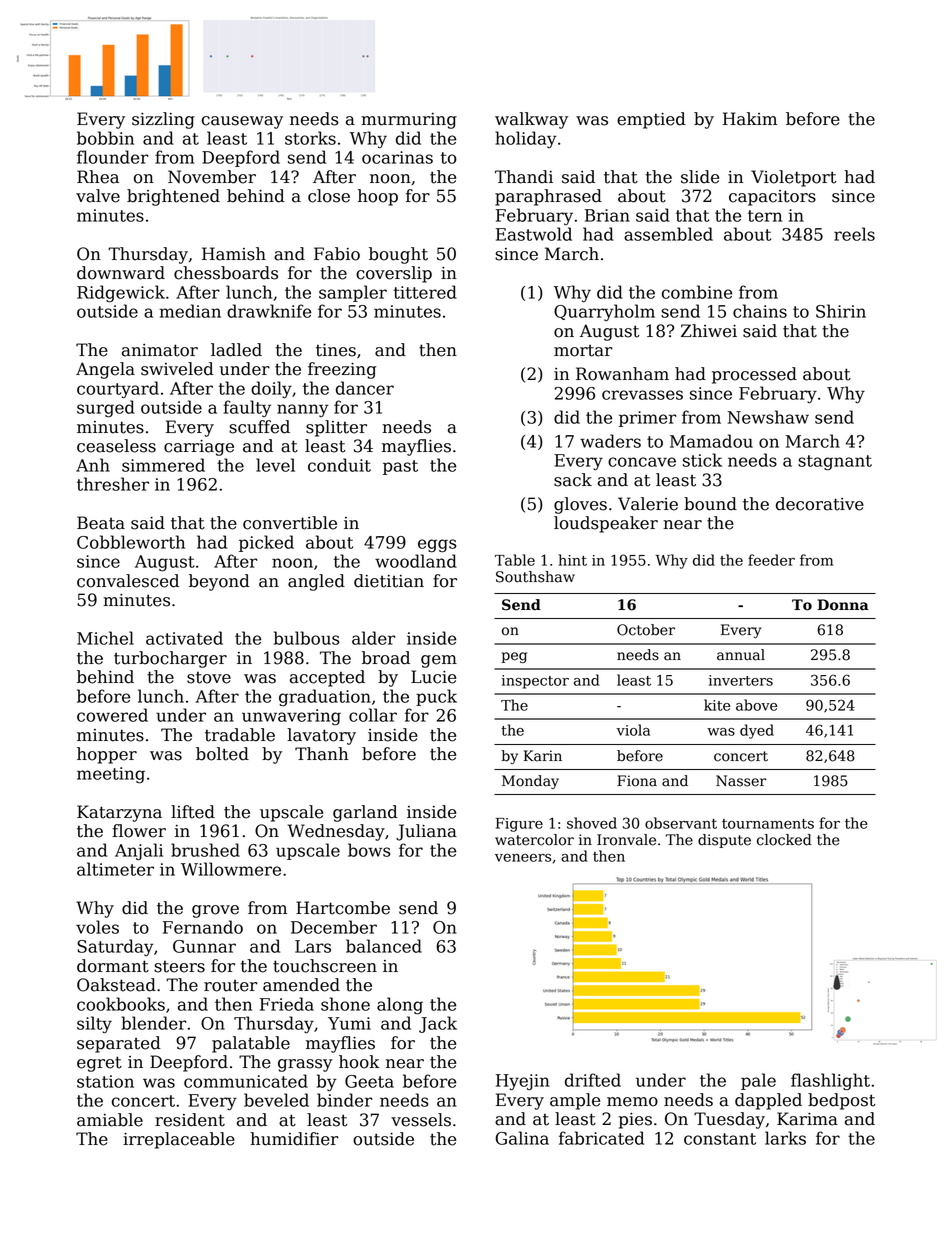 This screenshot has width=952, height=1233. I want to click on processed, so click(754, 375).
